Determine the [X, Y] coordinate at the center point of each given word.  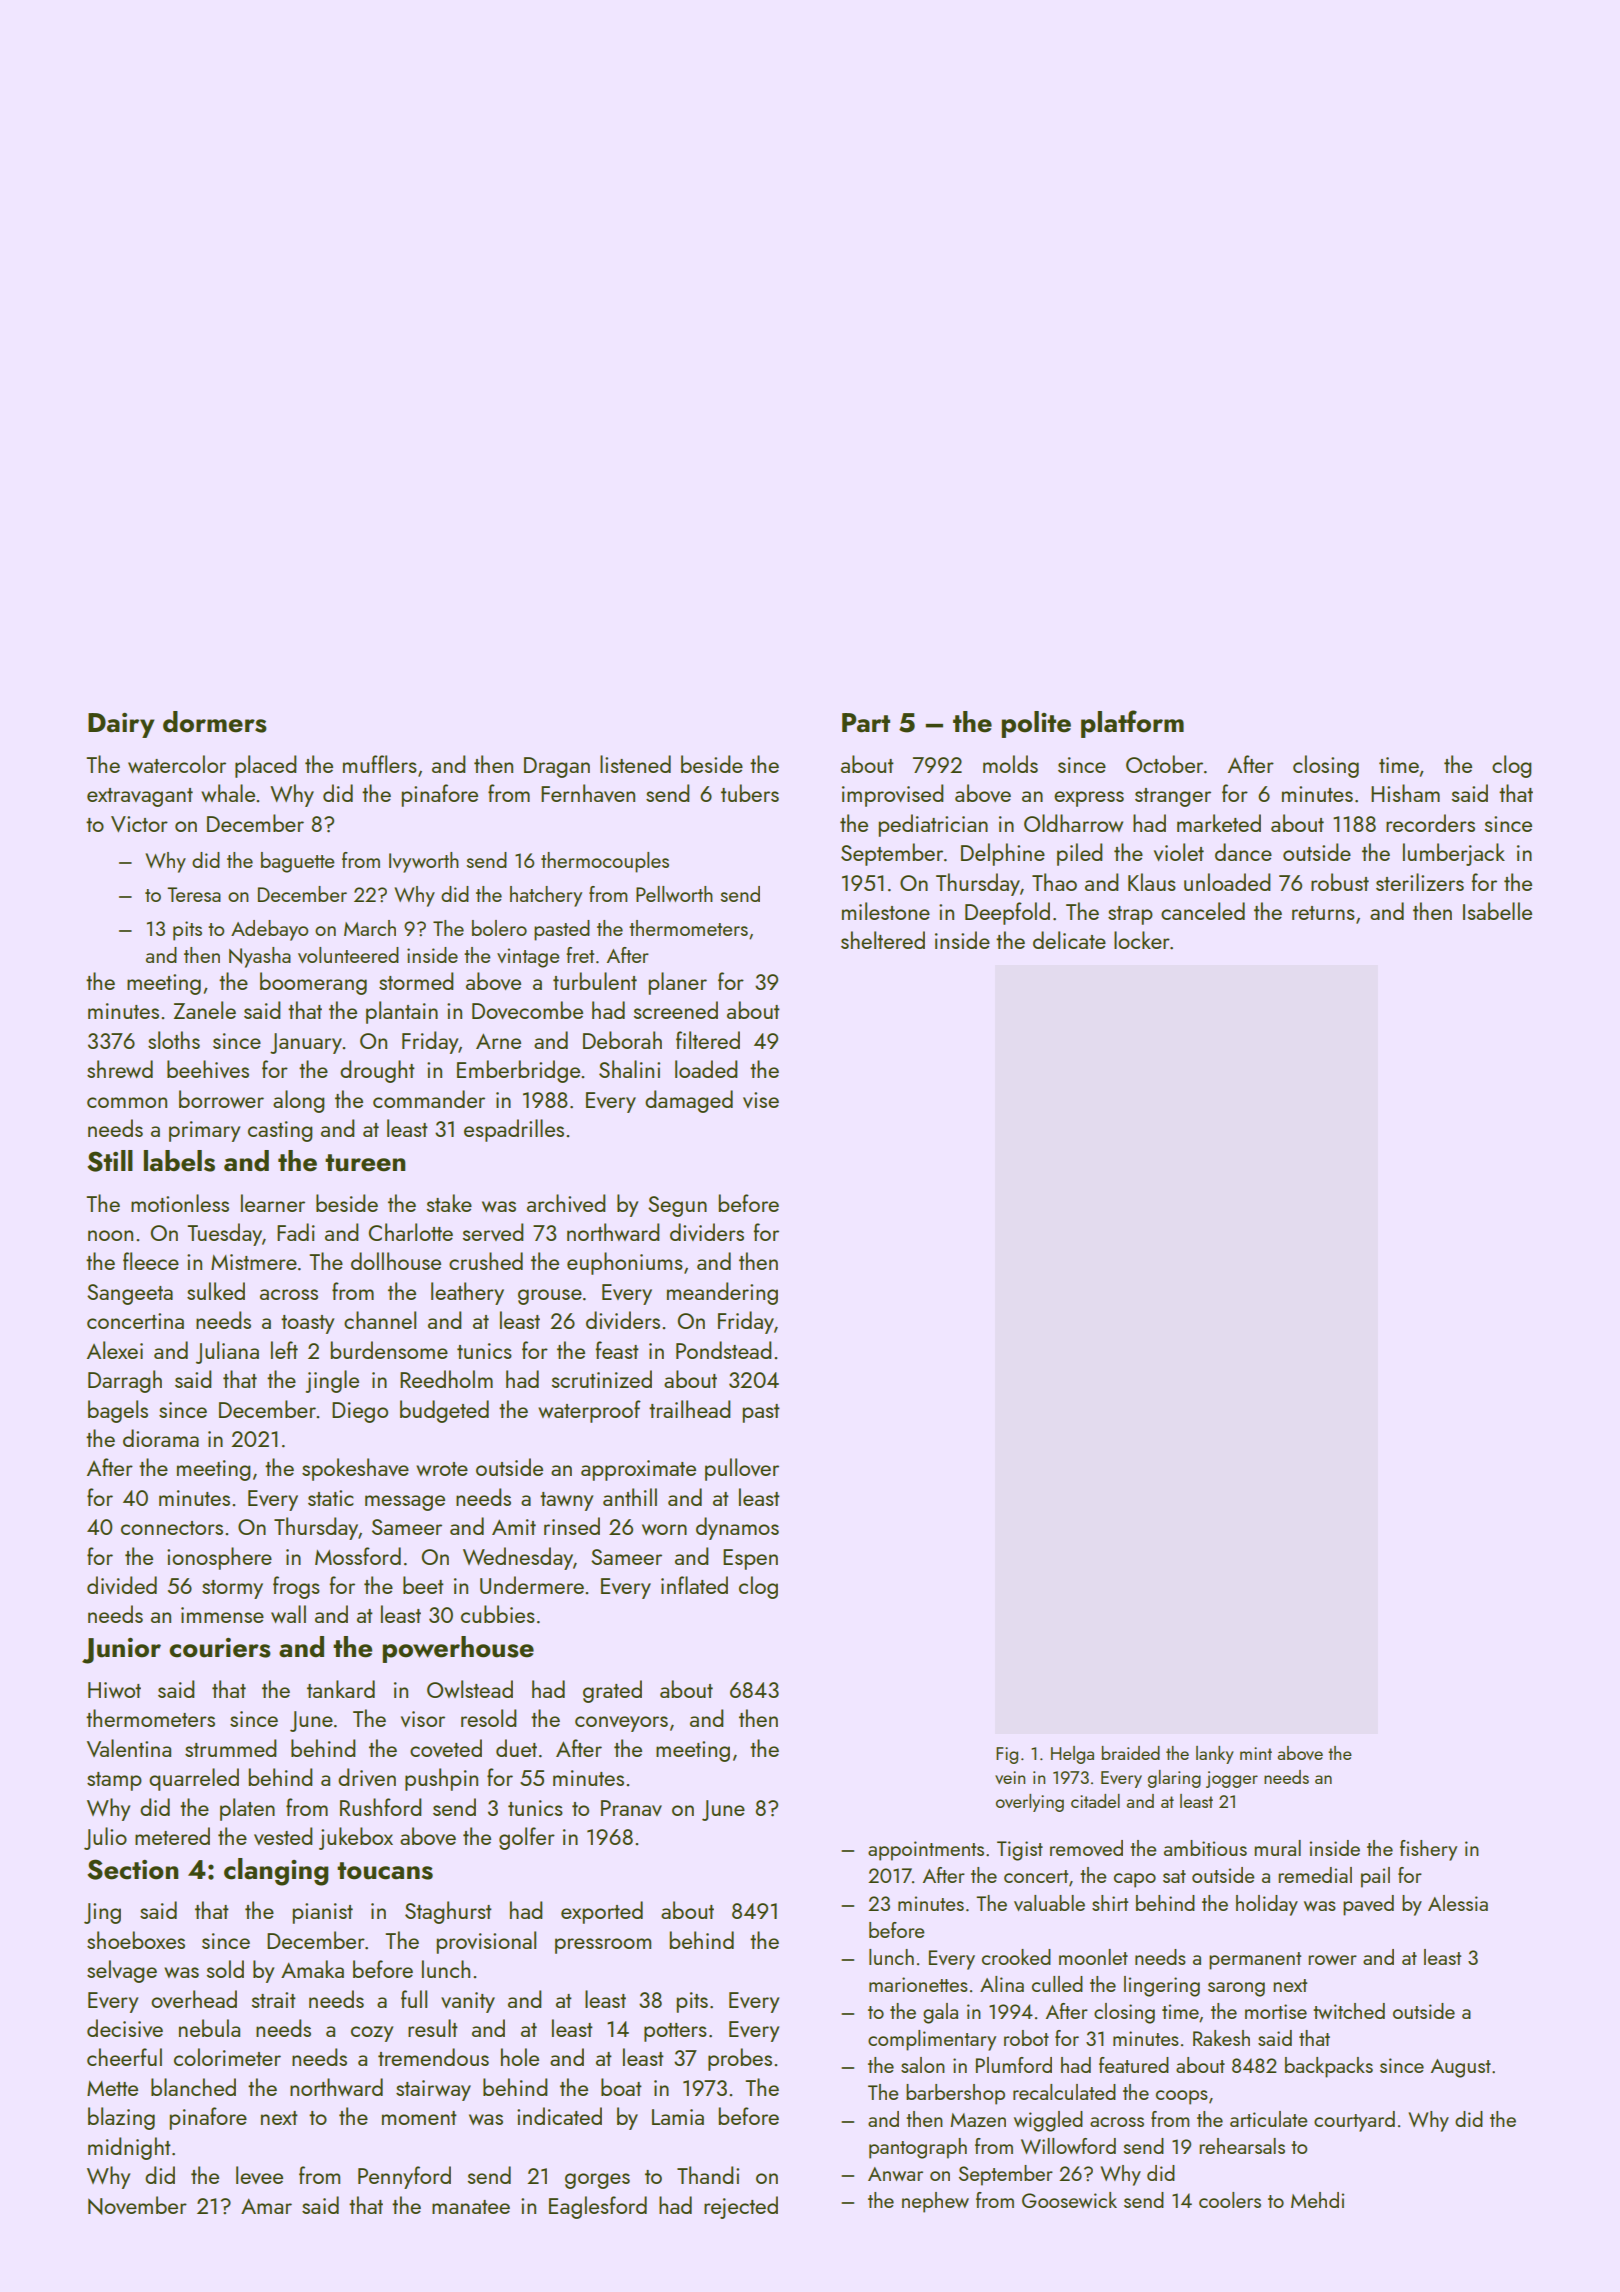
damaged [689, 1101]
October [1164, 764]
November [137, 2205]
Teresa [194, 894]
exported [602, 1912]
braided [1131, 1753]
